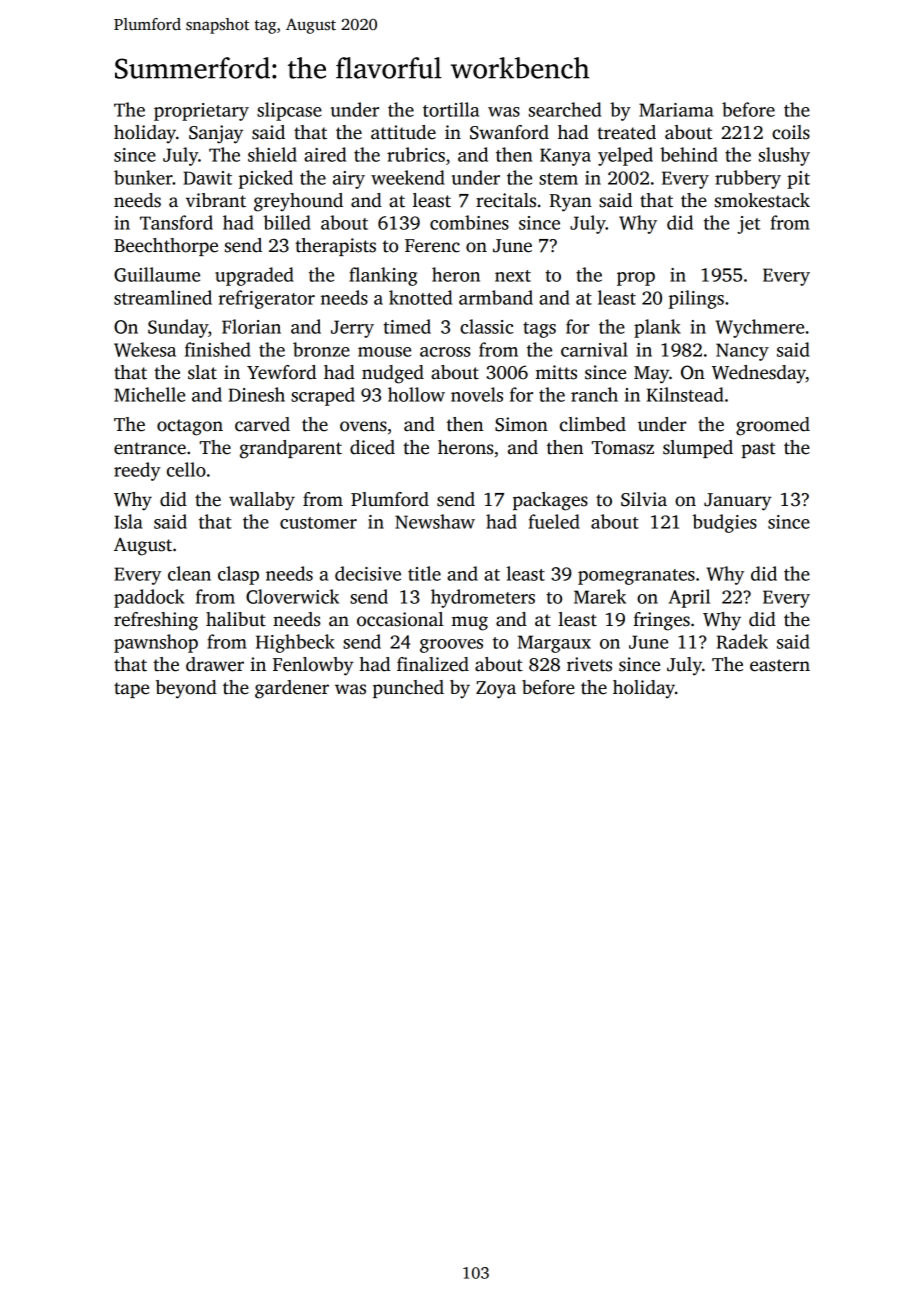 Image resolution: width=924 pixels, height=1308 pixels. What do you see at coordinates (565, 157) in the screenshot?
I see `Kanya` at bounding box center [565, 157].
